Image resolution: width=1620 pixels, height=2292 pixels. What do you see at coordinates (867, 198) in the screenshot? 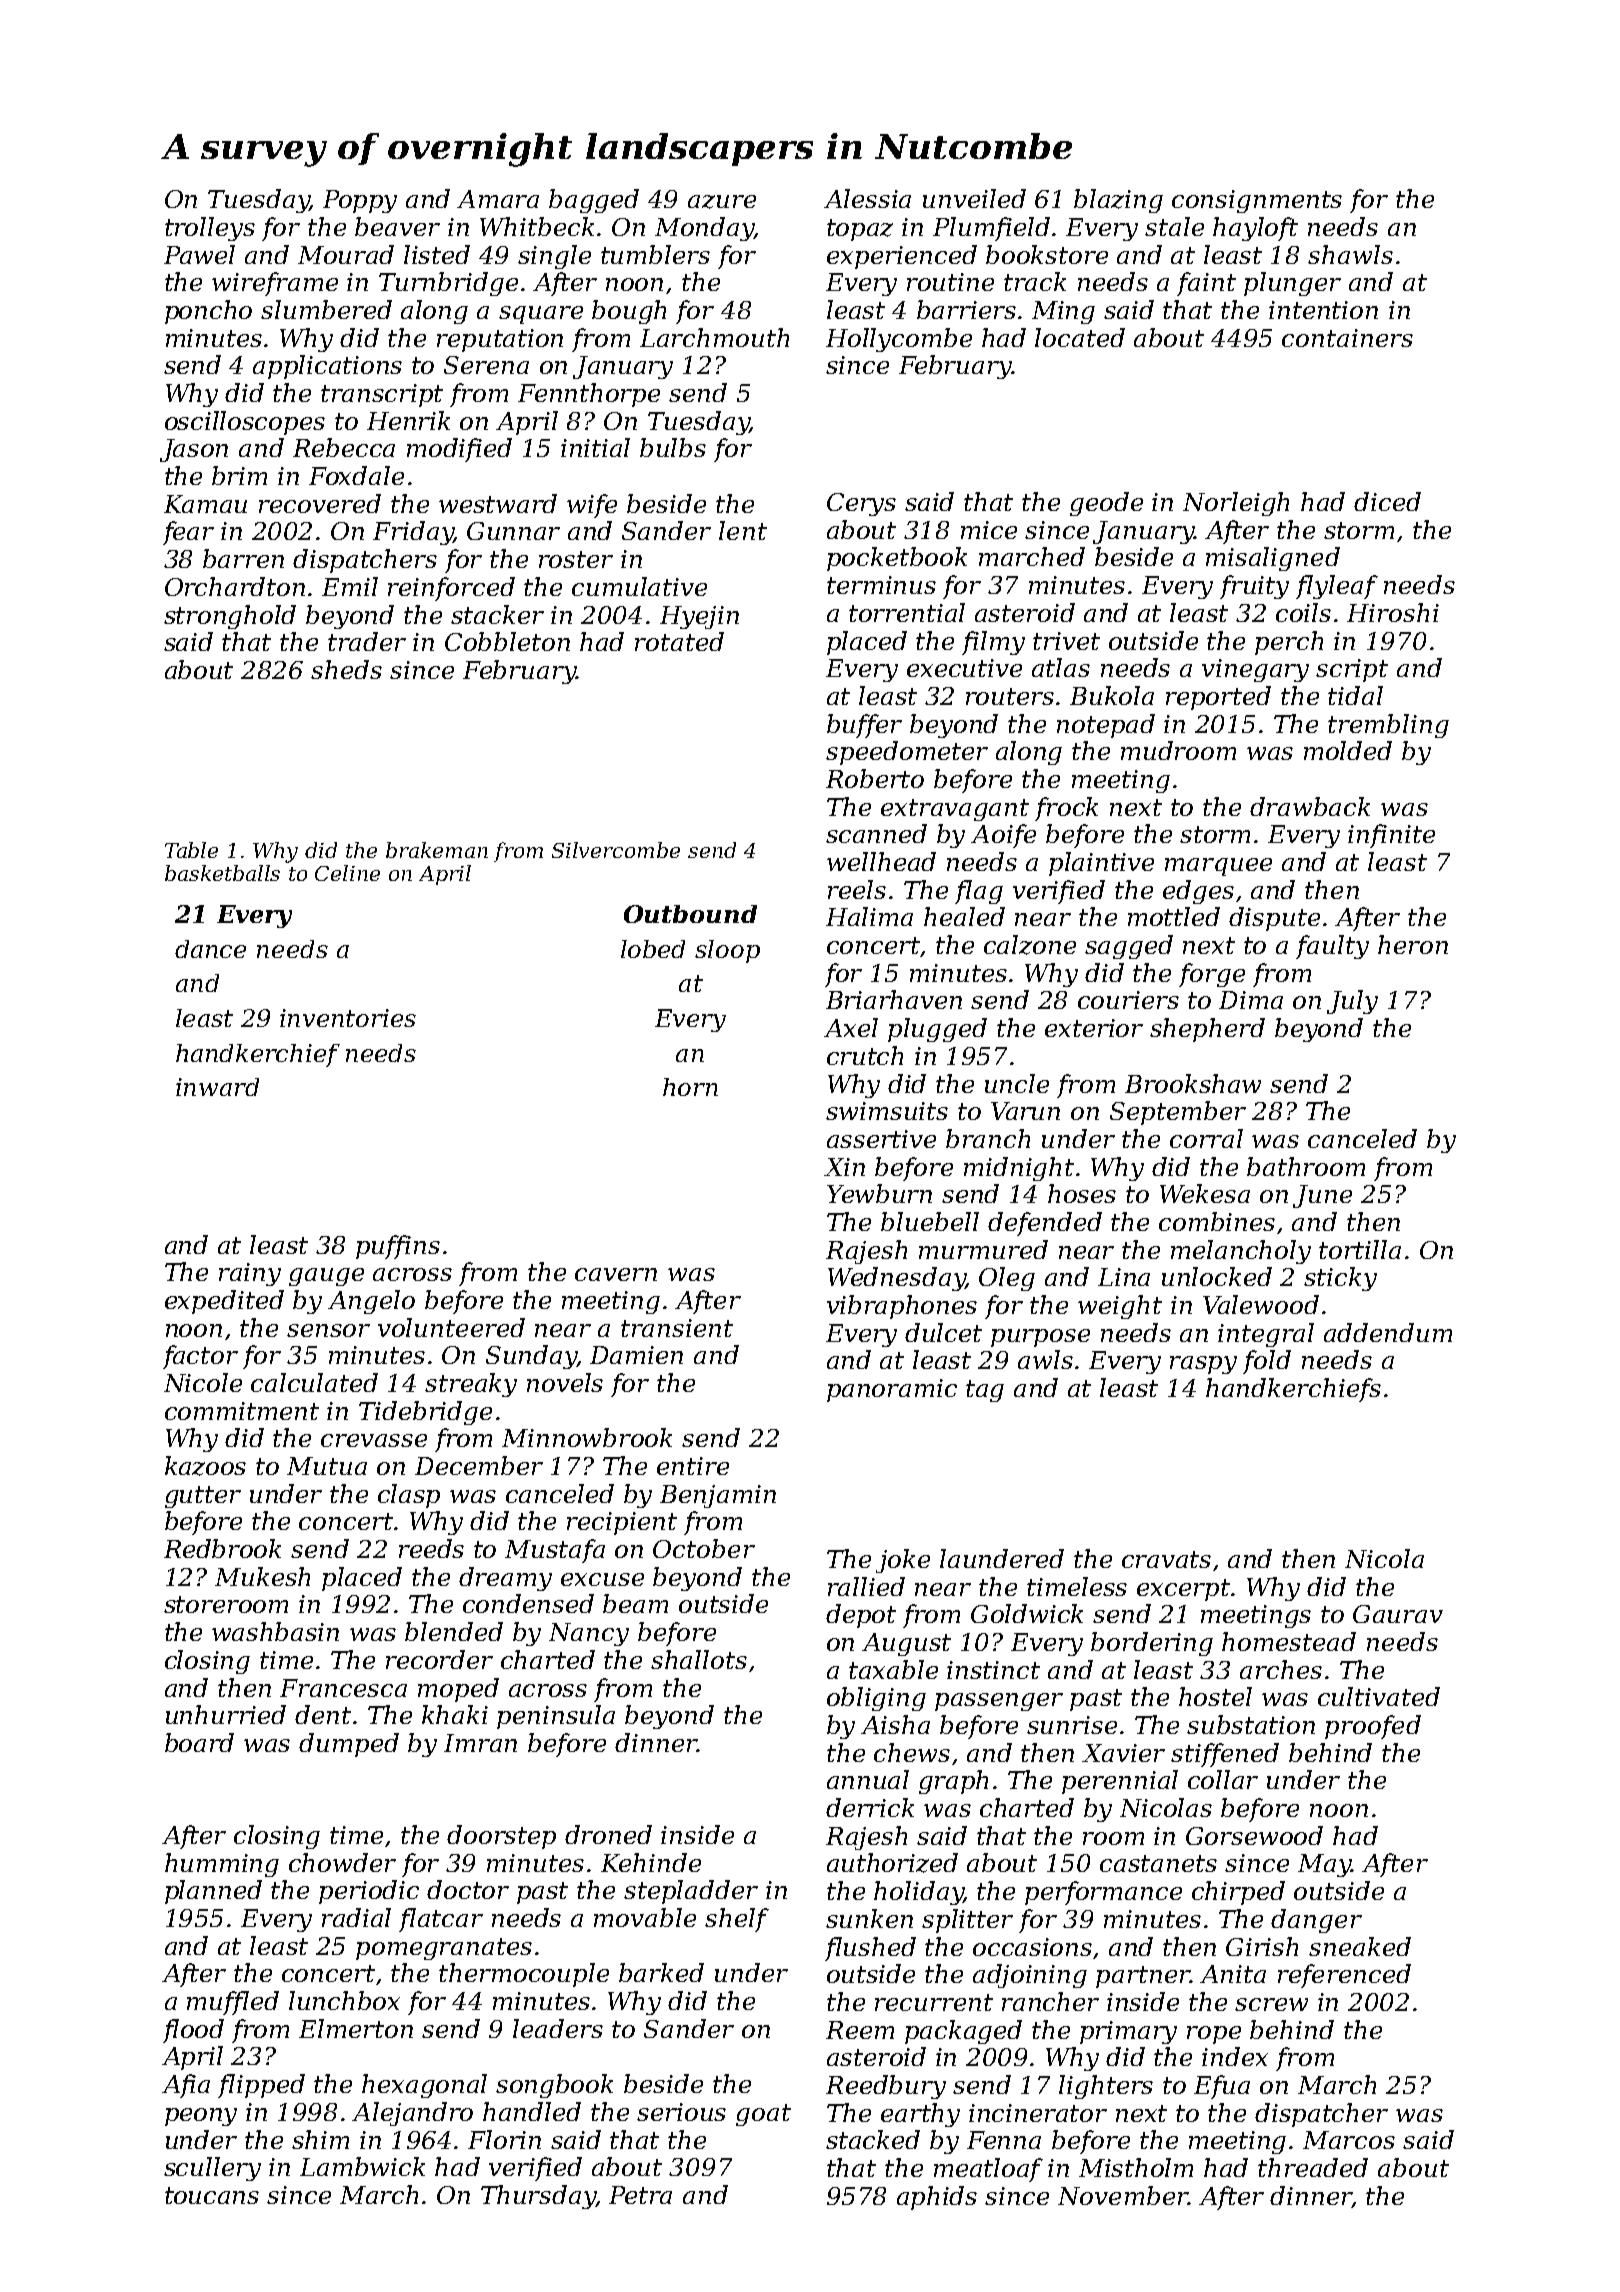
I see `Alessia` at bounding box center [867, 198].
